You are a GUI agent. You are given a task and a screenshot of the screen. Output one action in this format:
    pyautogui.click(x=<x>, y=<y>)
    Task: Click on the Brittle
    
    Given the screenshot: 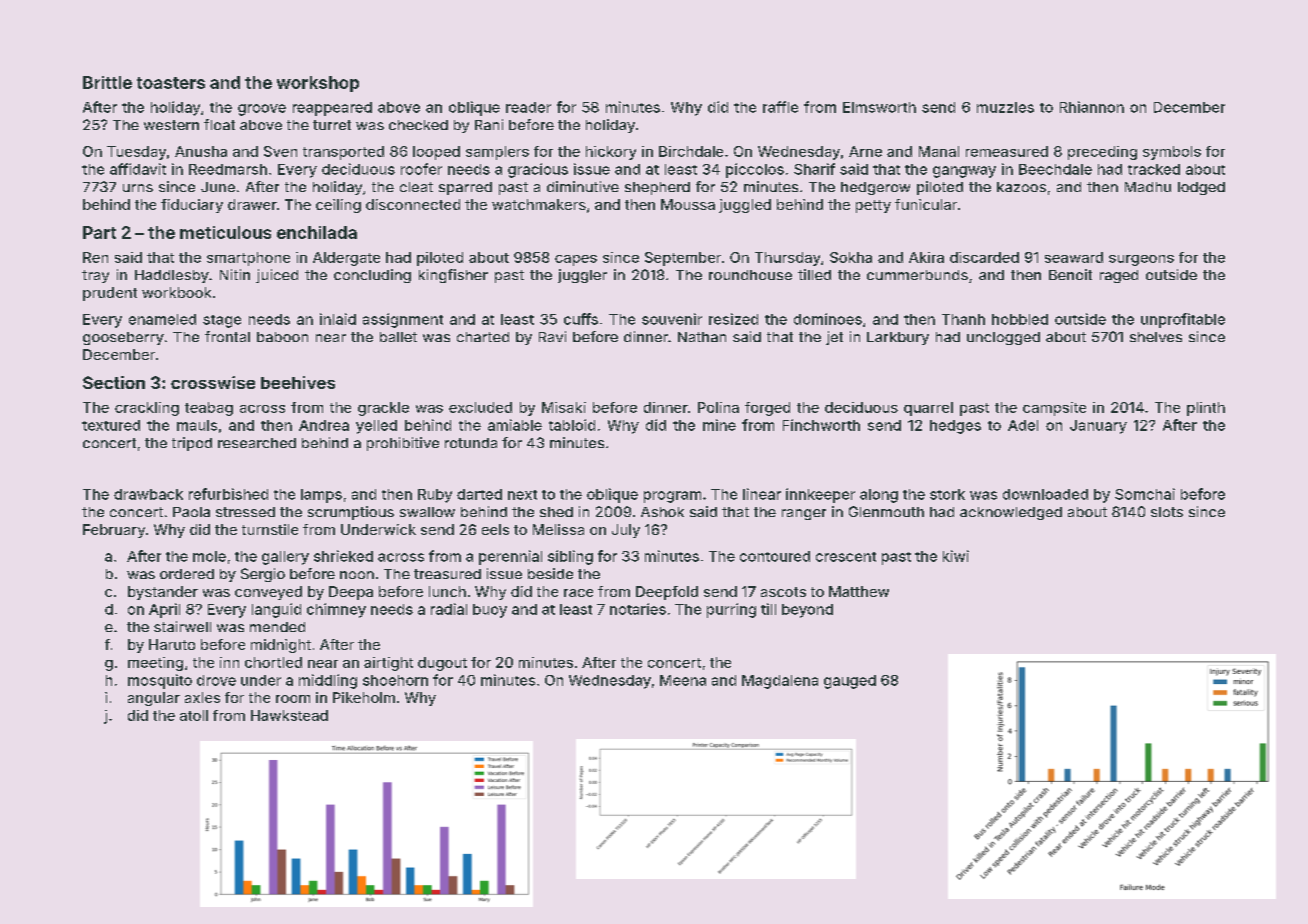 What is the action you would take?
    pyautogui.click(x=107, y=82)
